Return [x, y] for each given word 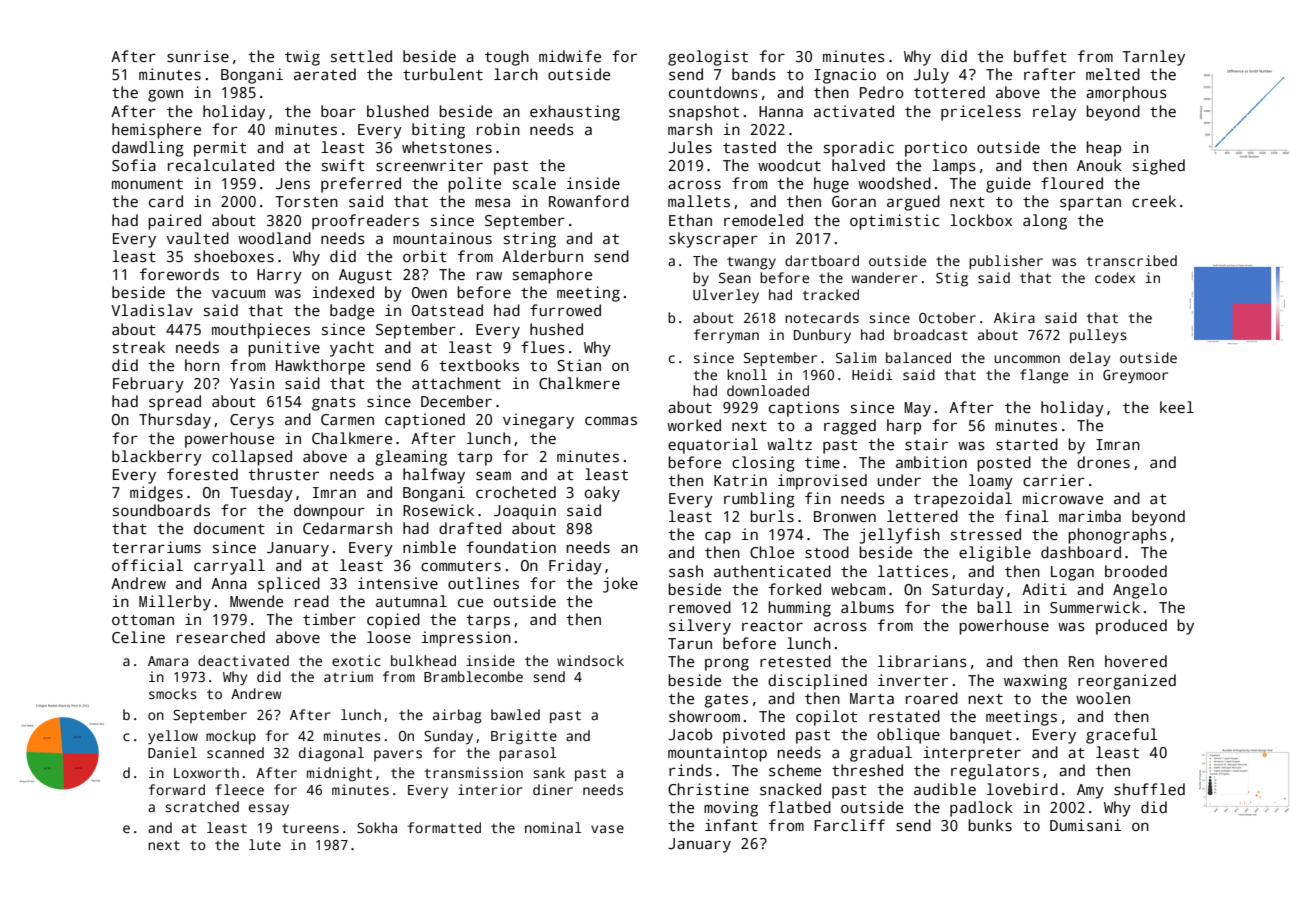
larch [516, 74]
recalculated [221, 165]
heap [1104, 149]
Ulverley [726, 296]
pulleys [1098, 336]
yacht [352, 349]
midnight [339, 774]
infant [731, 825]
